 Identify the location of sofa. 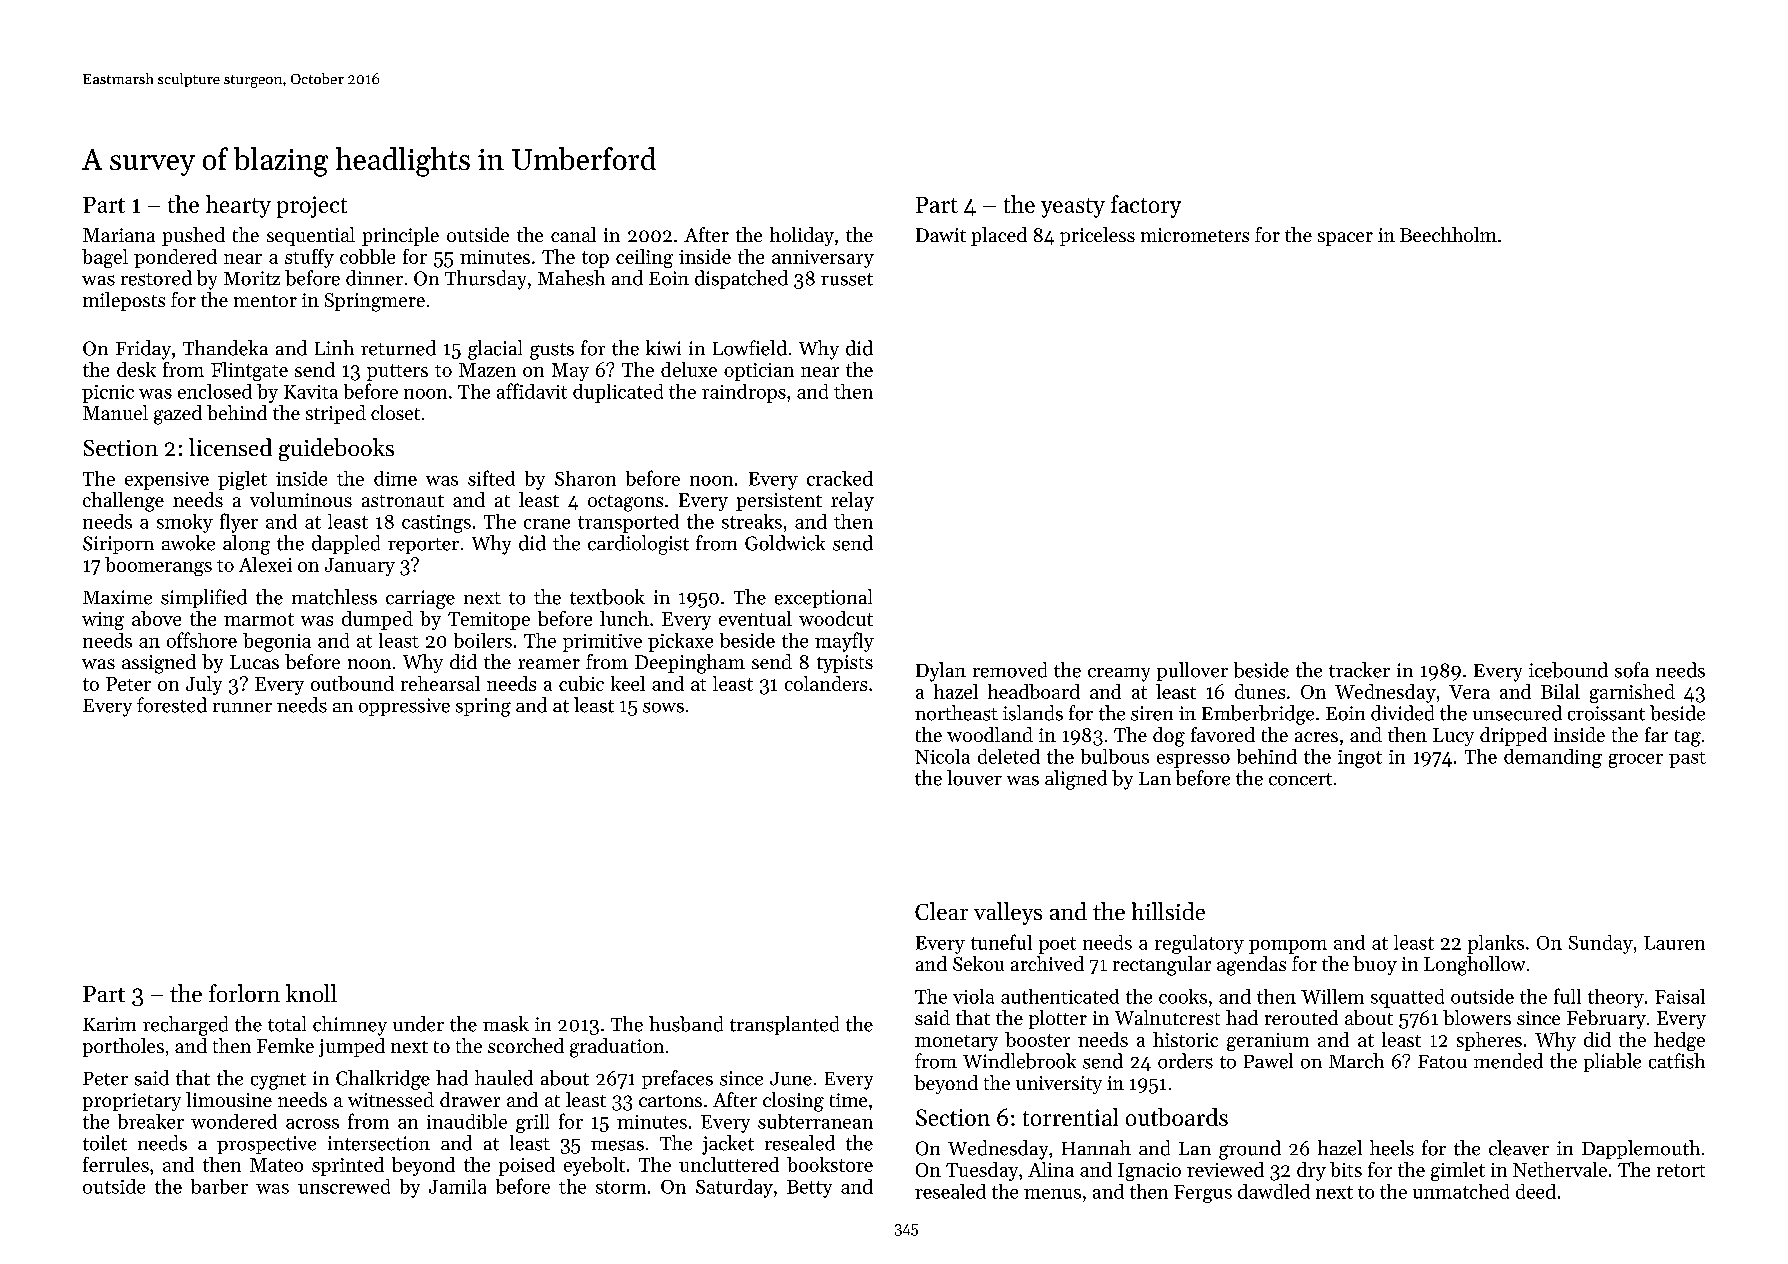
(1632, 670).
